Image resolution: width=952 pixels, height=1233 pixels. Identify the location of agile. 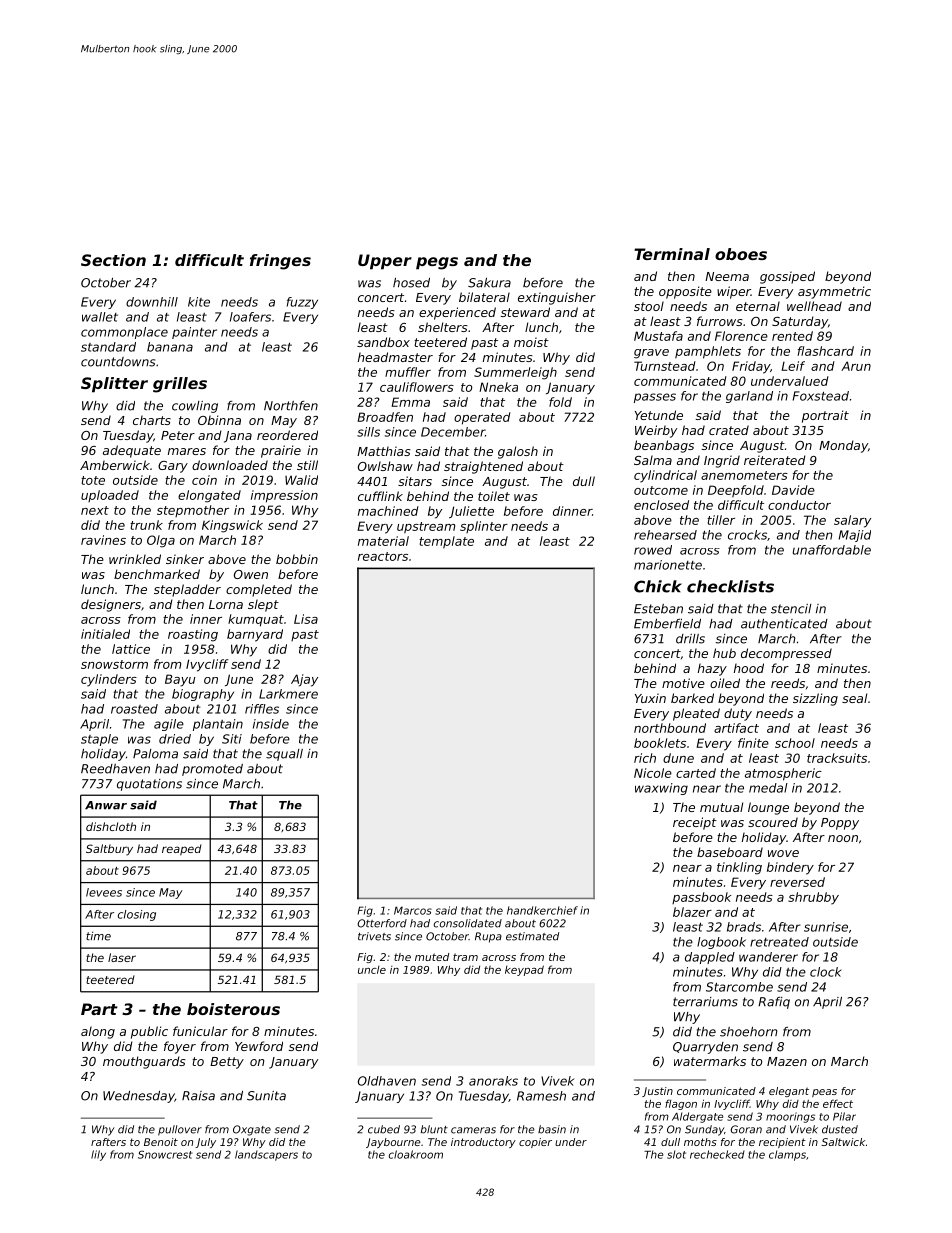
(169, 725).
